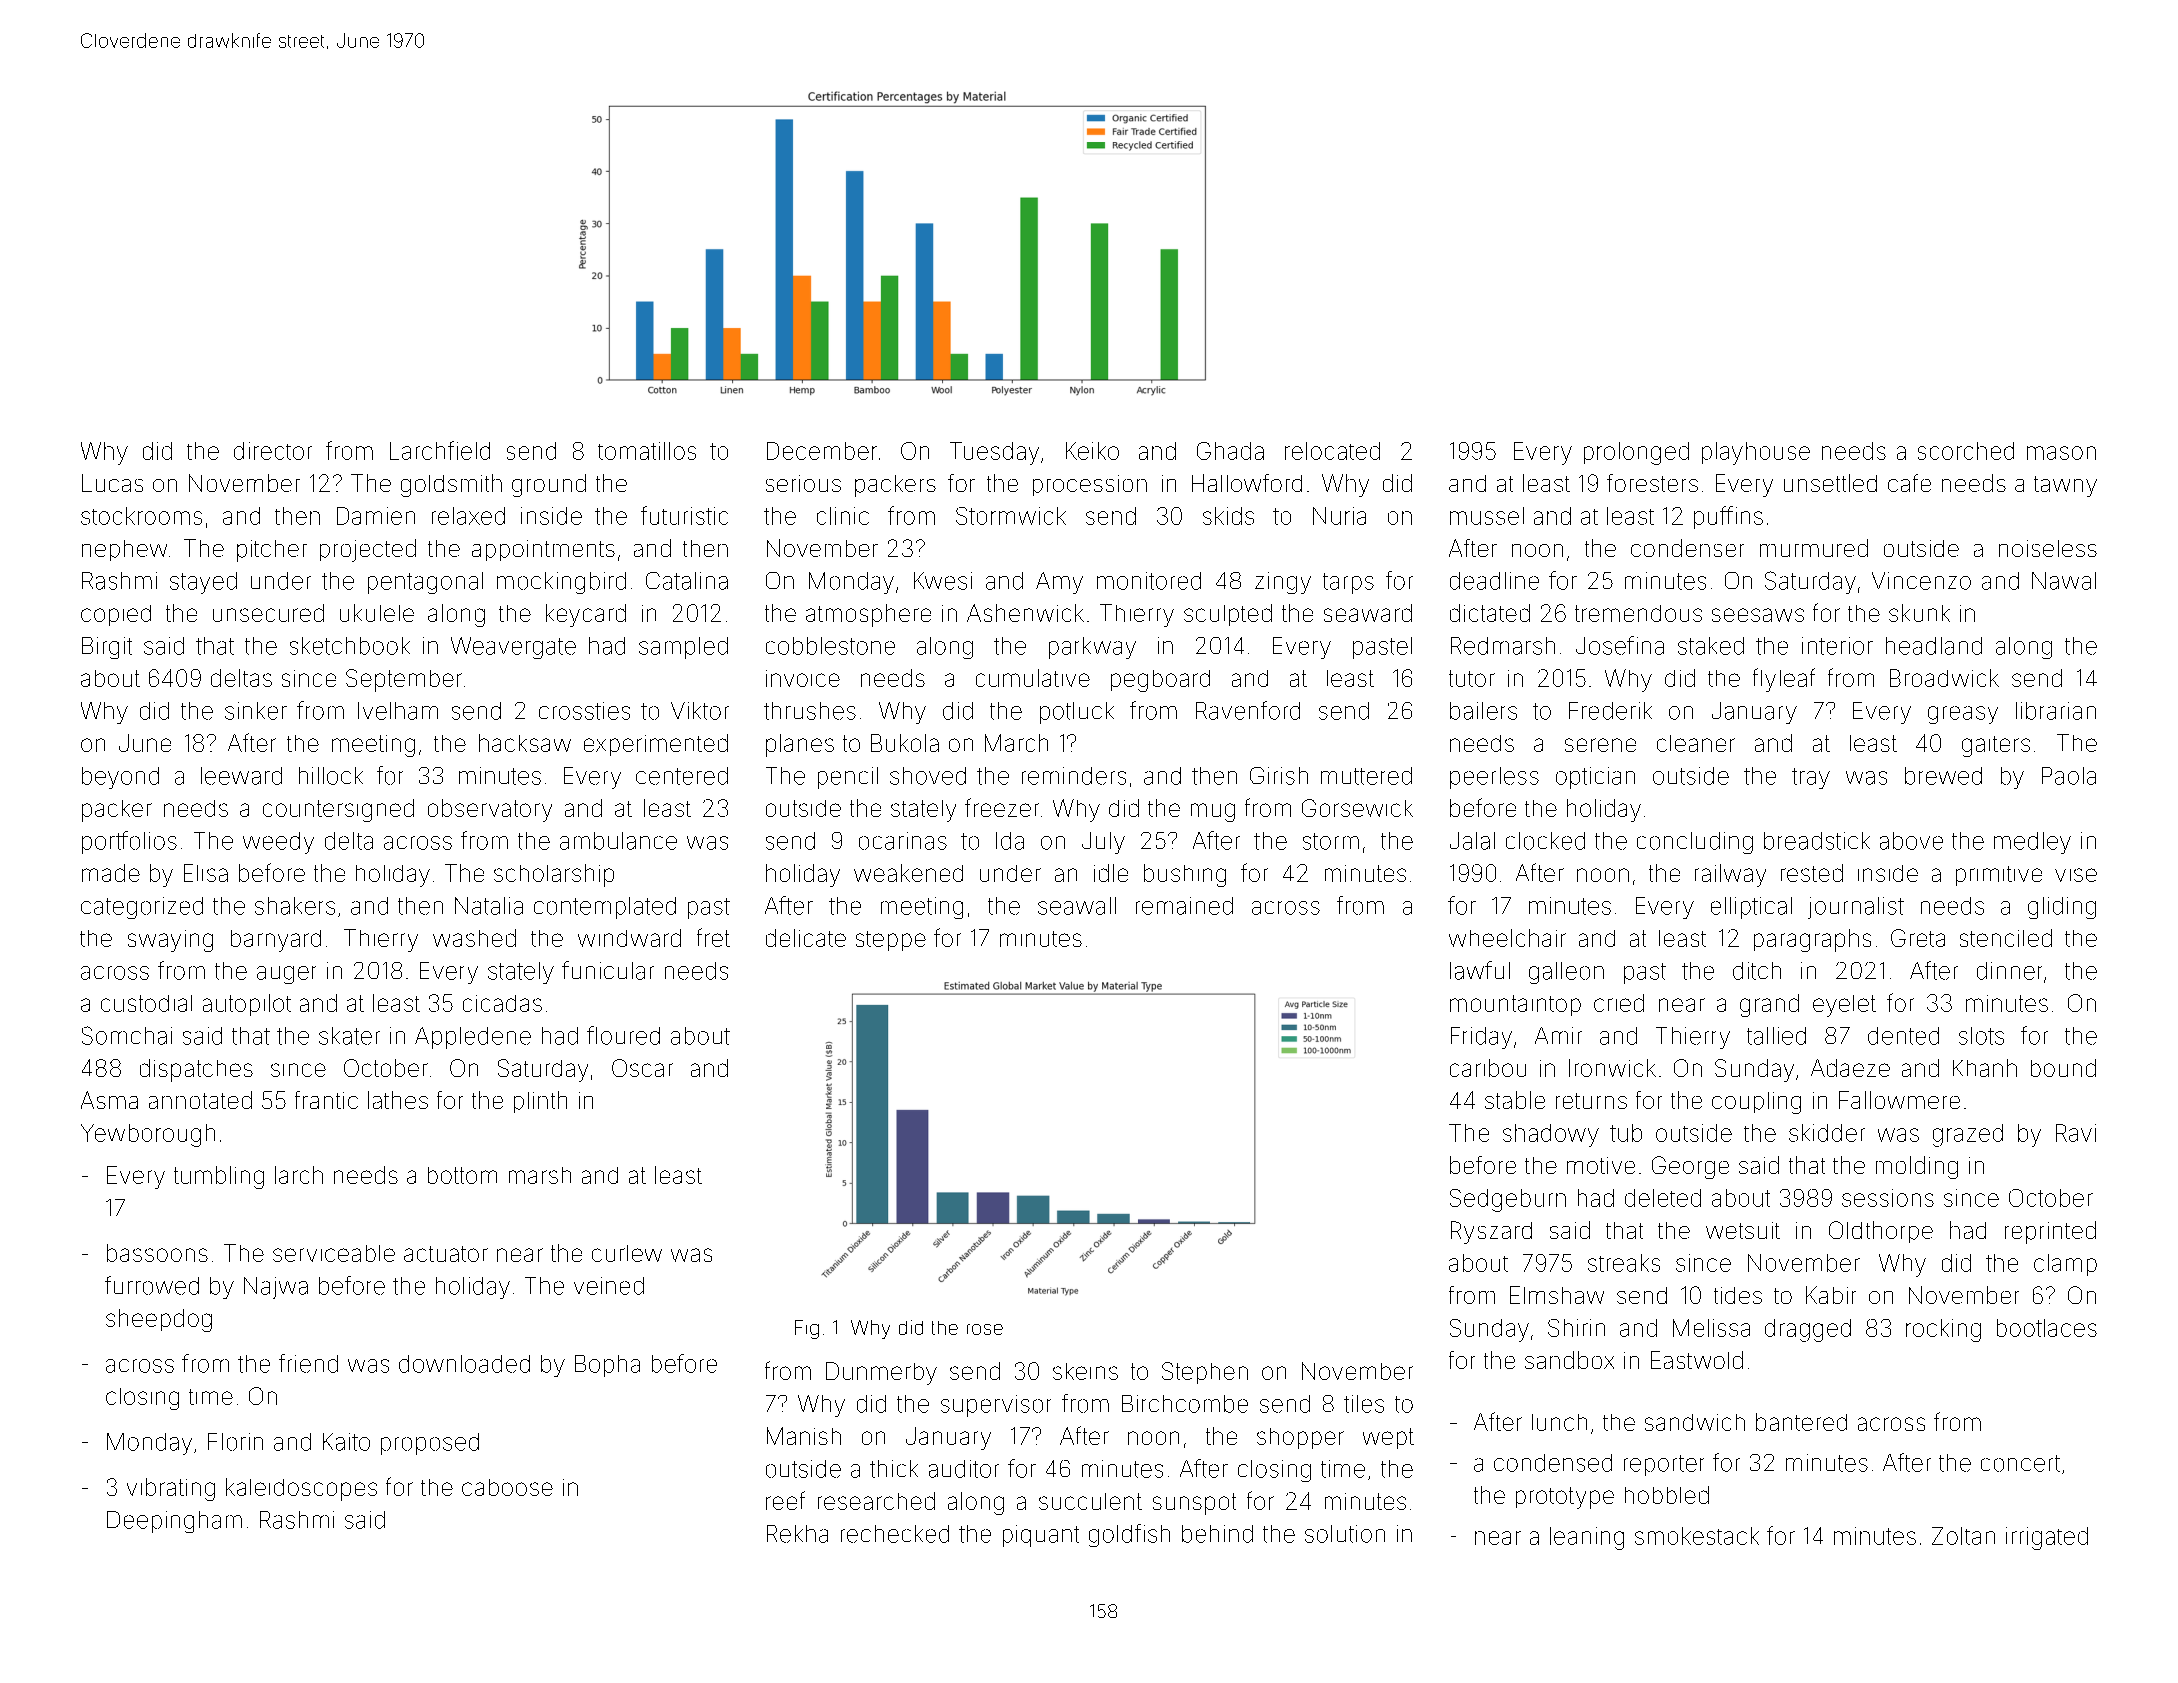  I want to click on gaiters, so click(1996, 746).
